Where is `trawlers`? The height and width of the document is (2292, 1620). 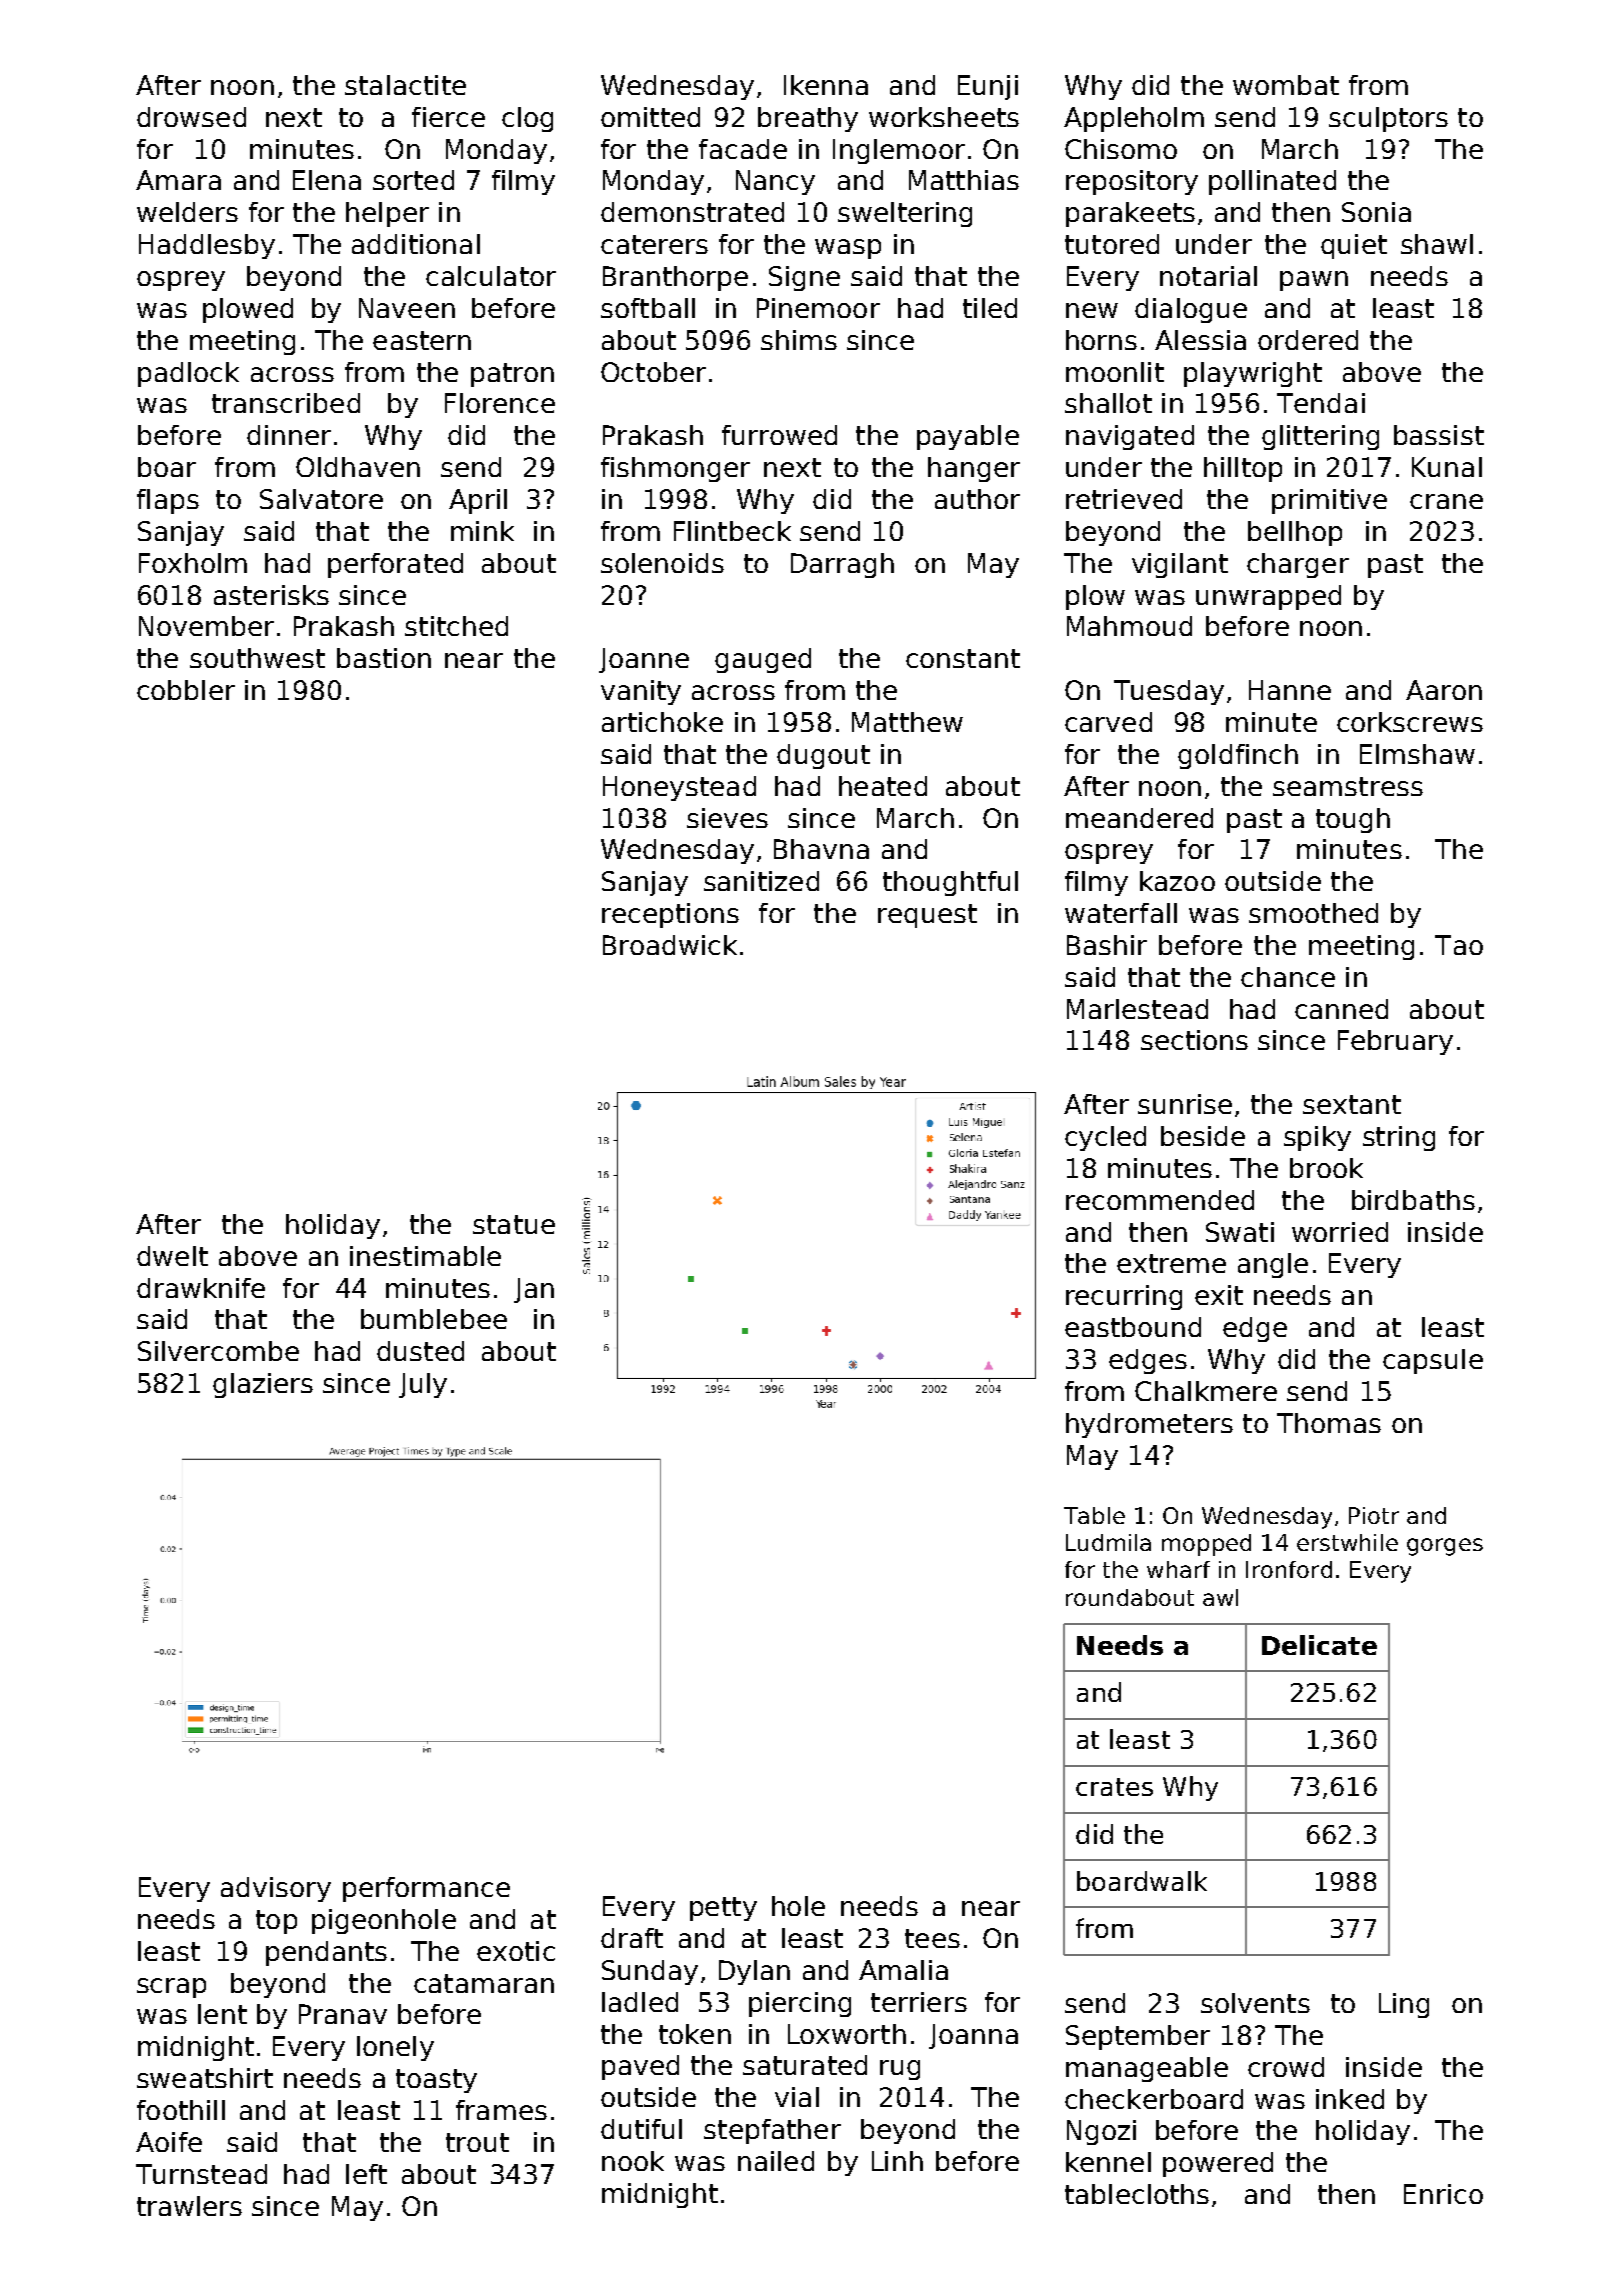
trawlers is located at coordinates (189, 2206).
